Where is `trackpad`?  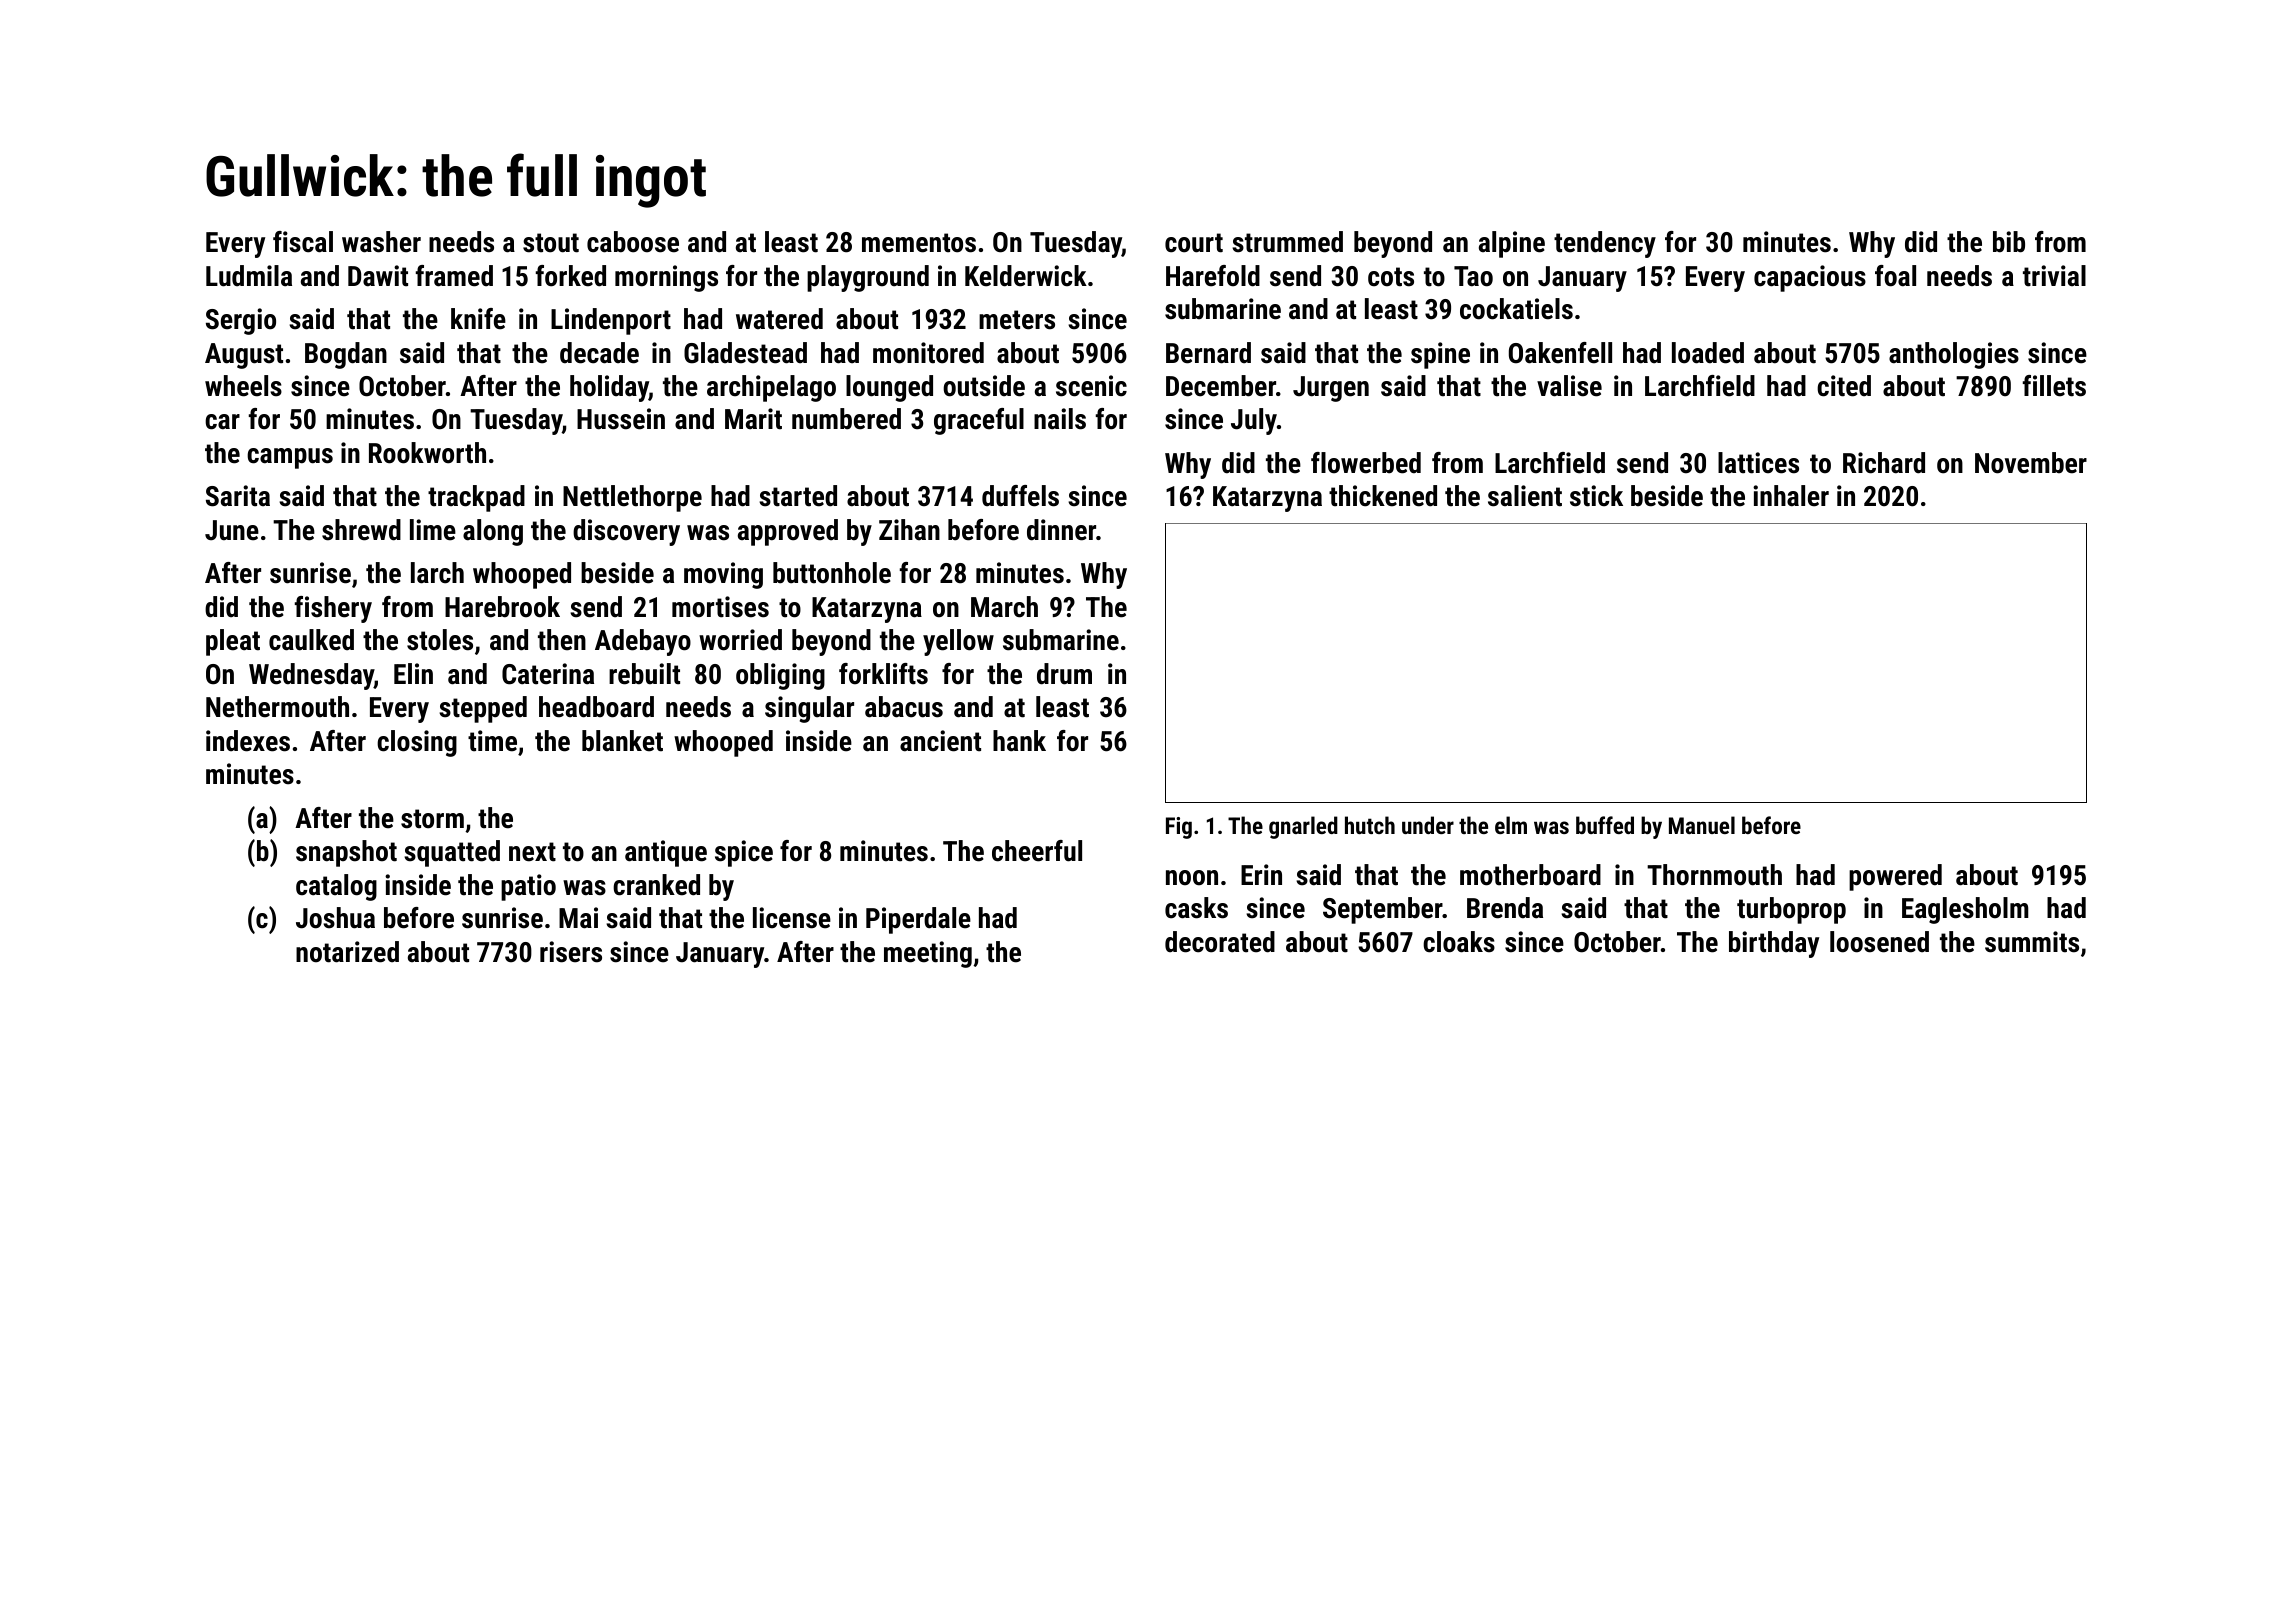 trackpad is located at coordinates (476, 498).
